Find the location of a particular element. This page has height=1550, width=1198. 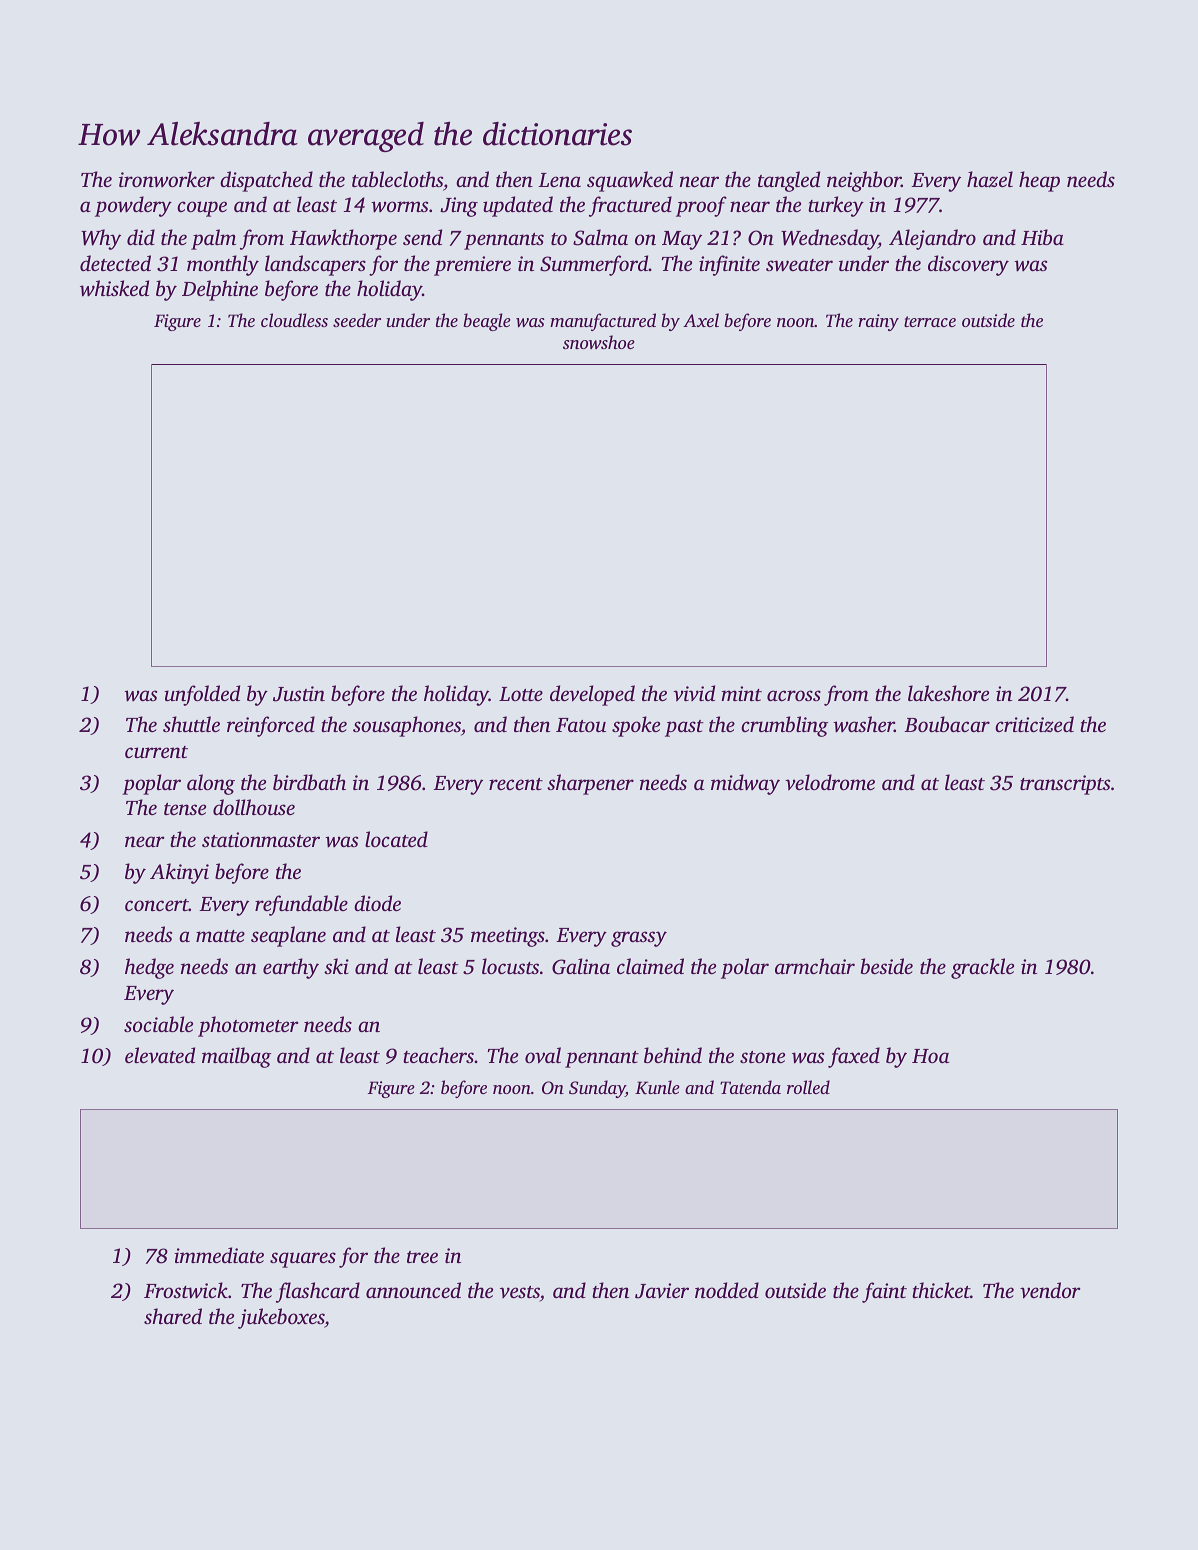

lakeshore is located at coordinates (948, 693).
